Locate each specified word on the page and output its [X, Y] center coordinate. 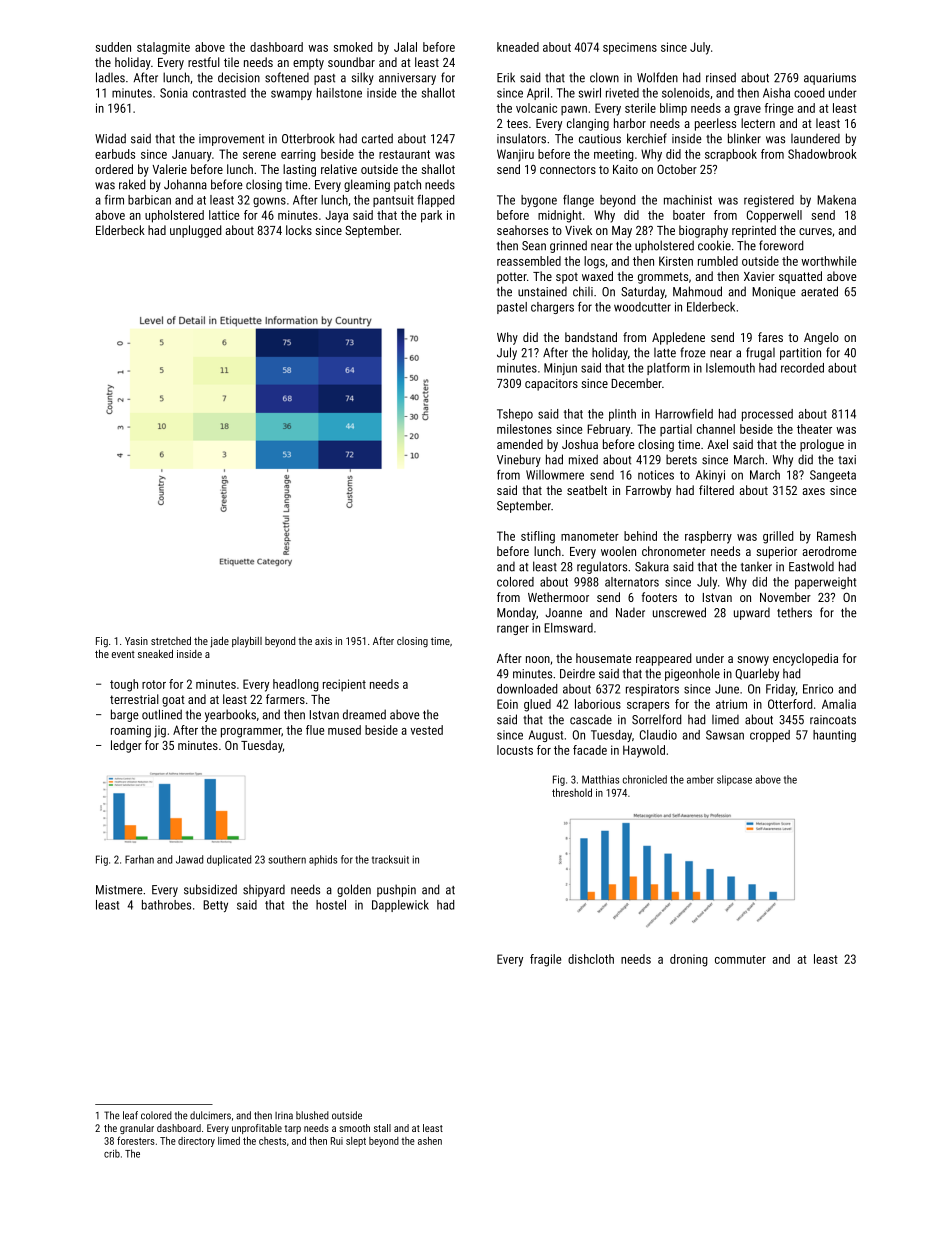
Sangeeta [833, 476]
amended [520, 444]
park [431, 216]
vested [426, 730]
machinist [688, 200]
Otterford [790, 704]
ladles [110, 77]
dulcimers [210, 1115]
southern [287, 859]
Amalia [839, 704]
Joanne [563, 613]
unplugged [195, 231]
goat [173, 701]
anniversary [407, 79]
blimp [673, 109]
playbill [247, 642]
